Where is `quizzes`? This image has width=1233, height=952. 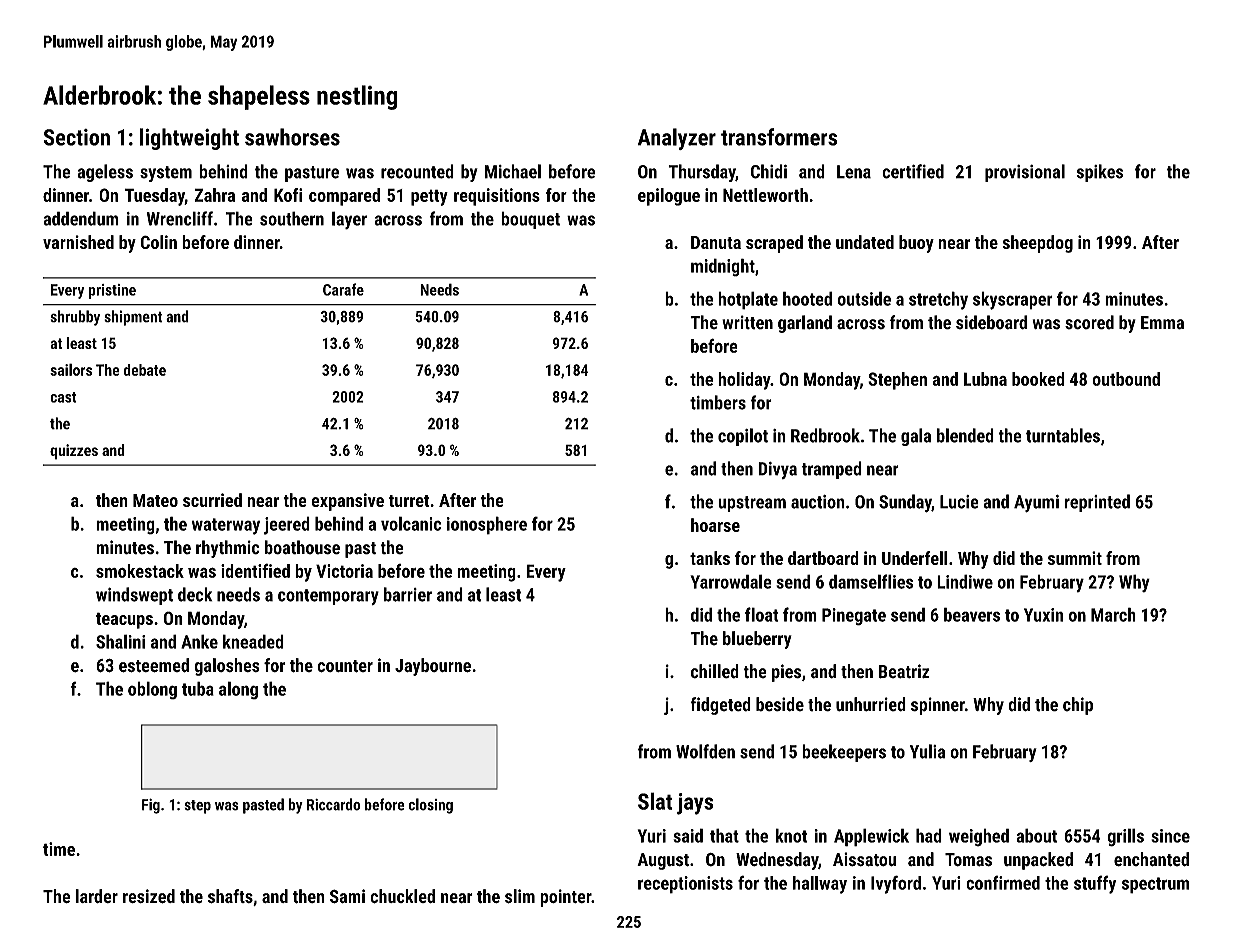 quizzes is located at coordinates (74, 452).
